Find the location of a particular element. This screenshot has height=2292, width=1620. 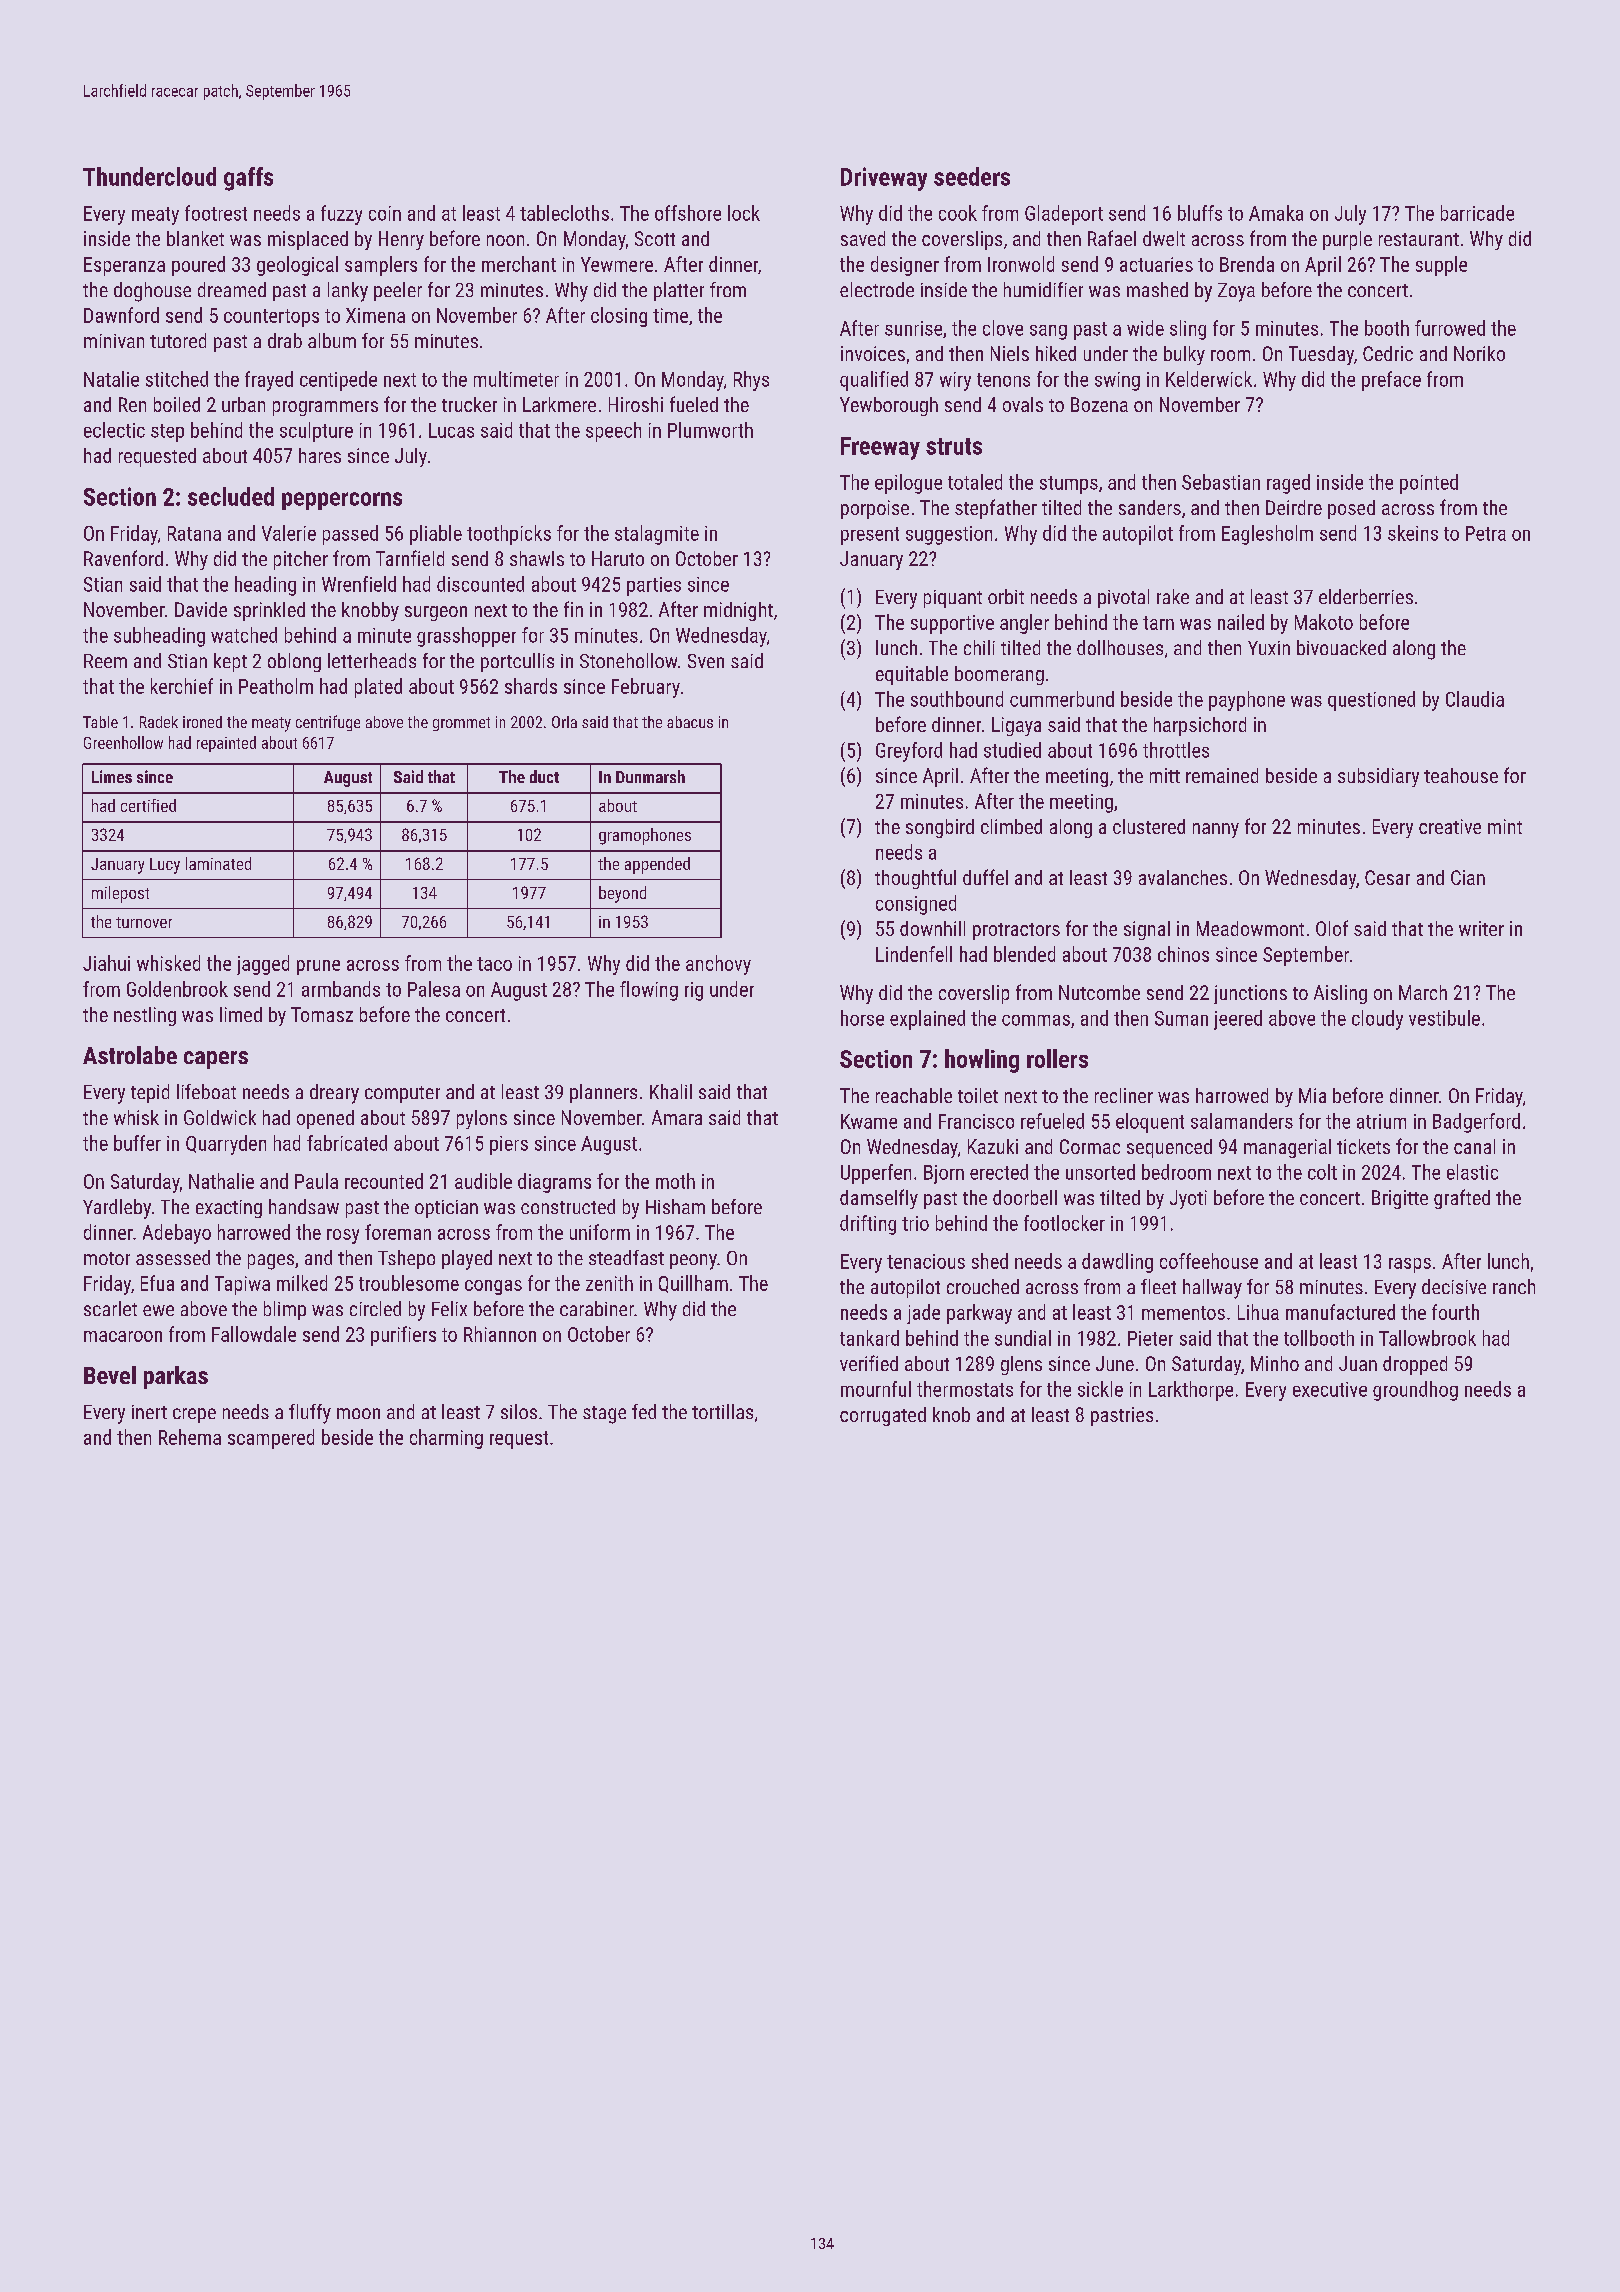

Sven is located at coordinates (706, 661).
